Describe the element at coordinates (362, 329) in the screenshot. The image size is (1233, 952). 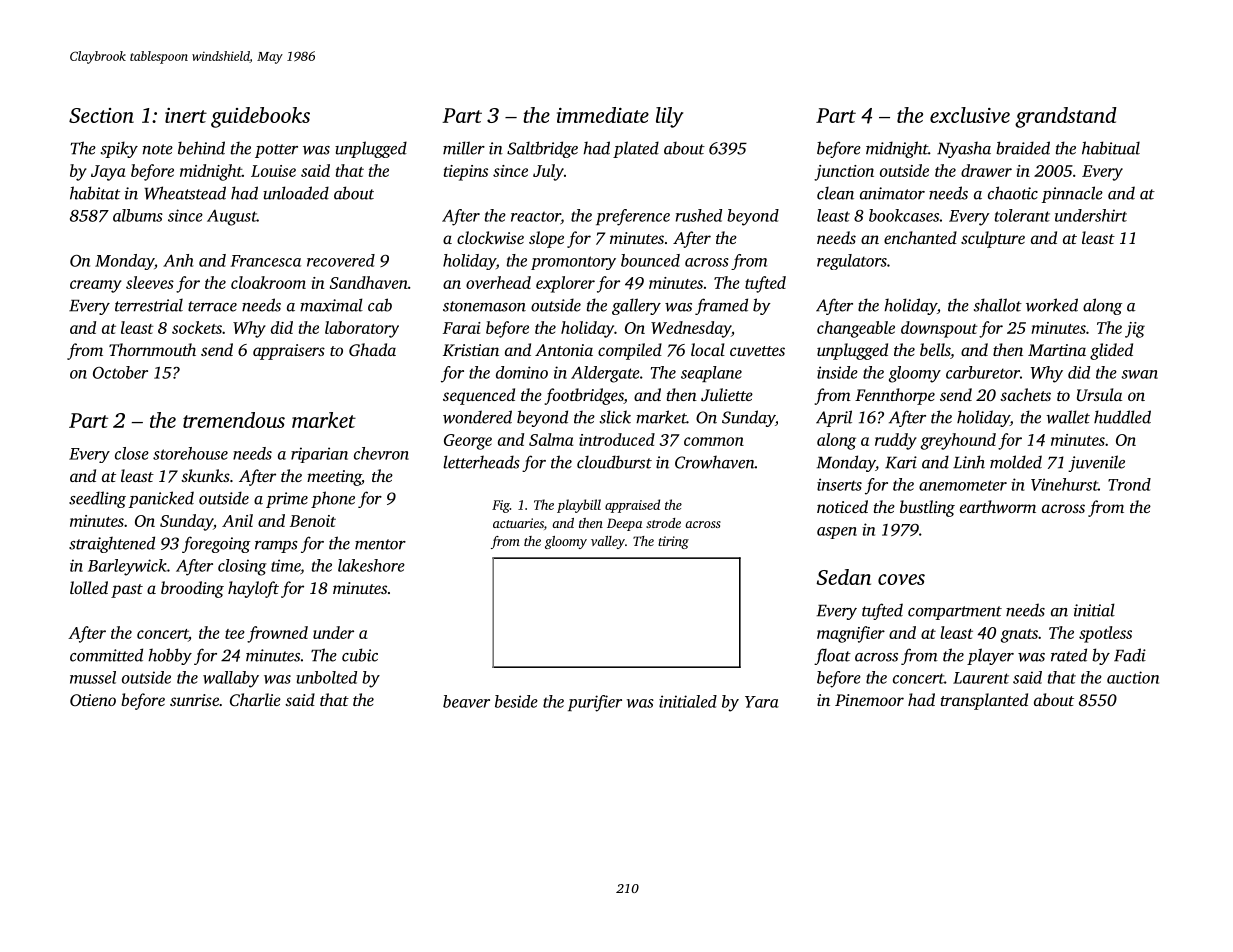
I see `laboratory` at that location.
